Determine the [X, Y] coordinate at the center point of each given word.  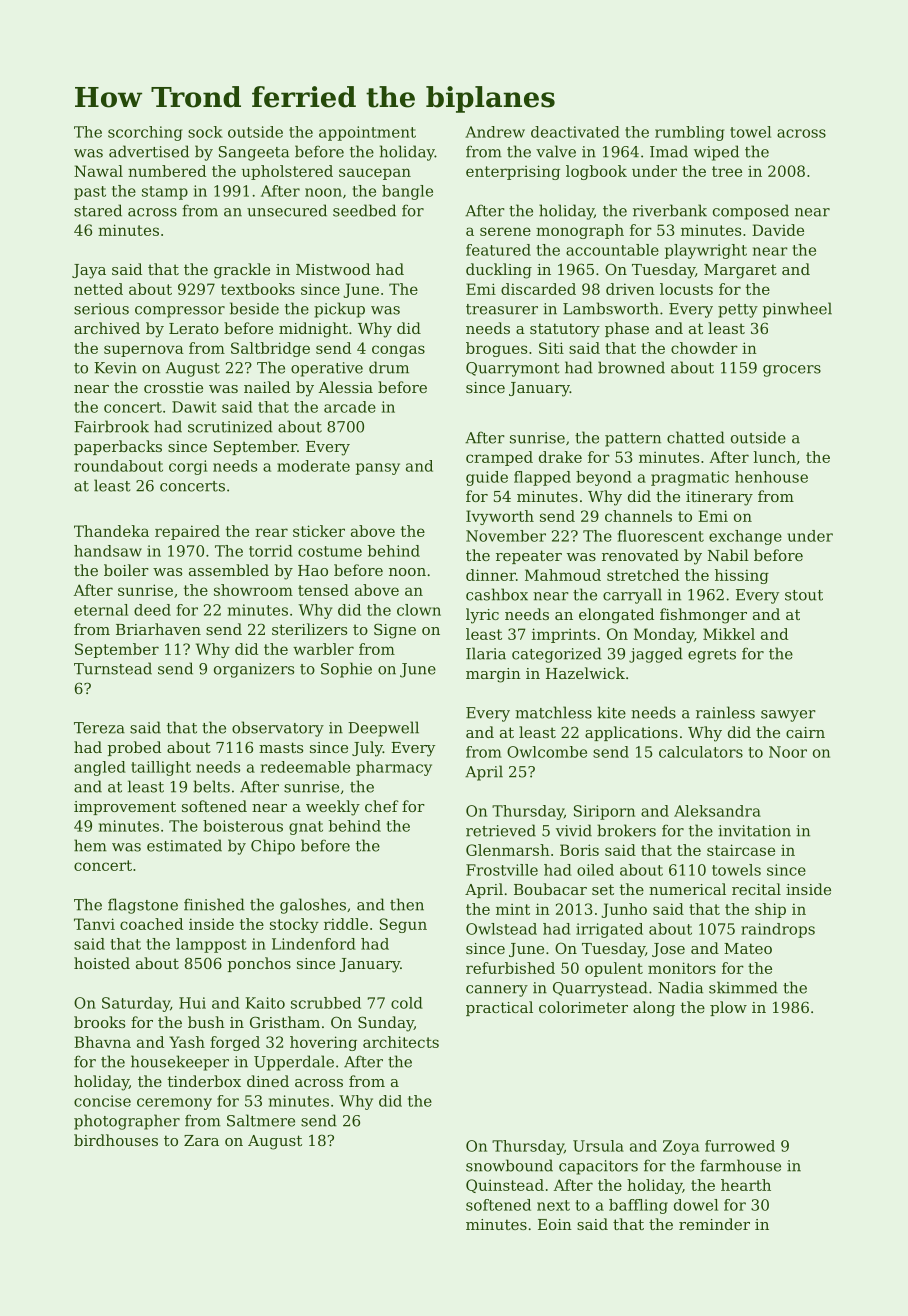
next [553, 1205]
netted [98, 289]
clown [419, 610]
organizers [254, 670]
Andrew [495, 132]
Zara [201, 1140]
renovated [640, 555]
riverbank [670, 210]
